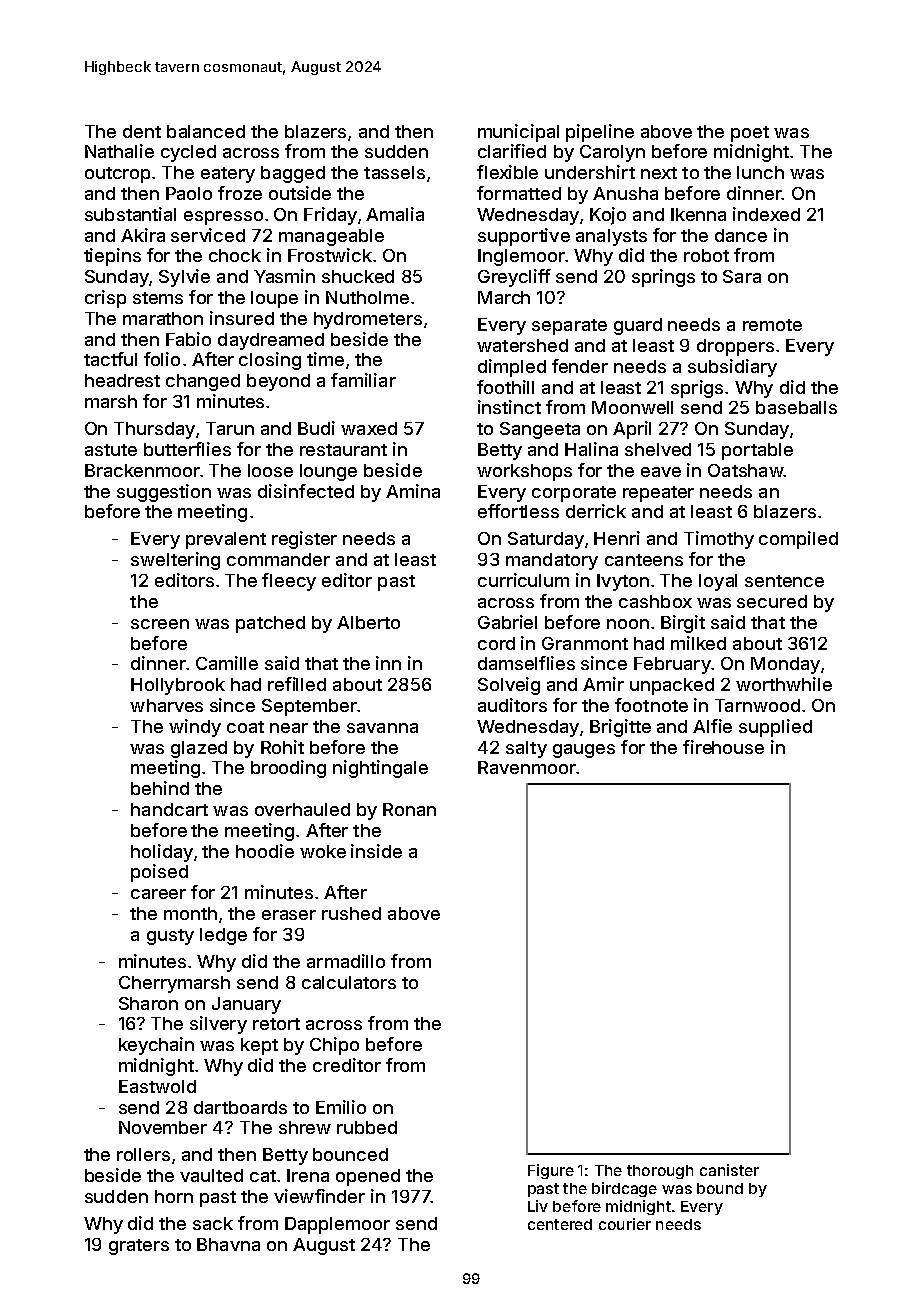 The image size is (924, 1308). What do you see at coordinates (156, 1046) in the screenshot?
I see `keychain` at bounding box center [156, 1046].
